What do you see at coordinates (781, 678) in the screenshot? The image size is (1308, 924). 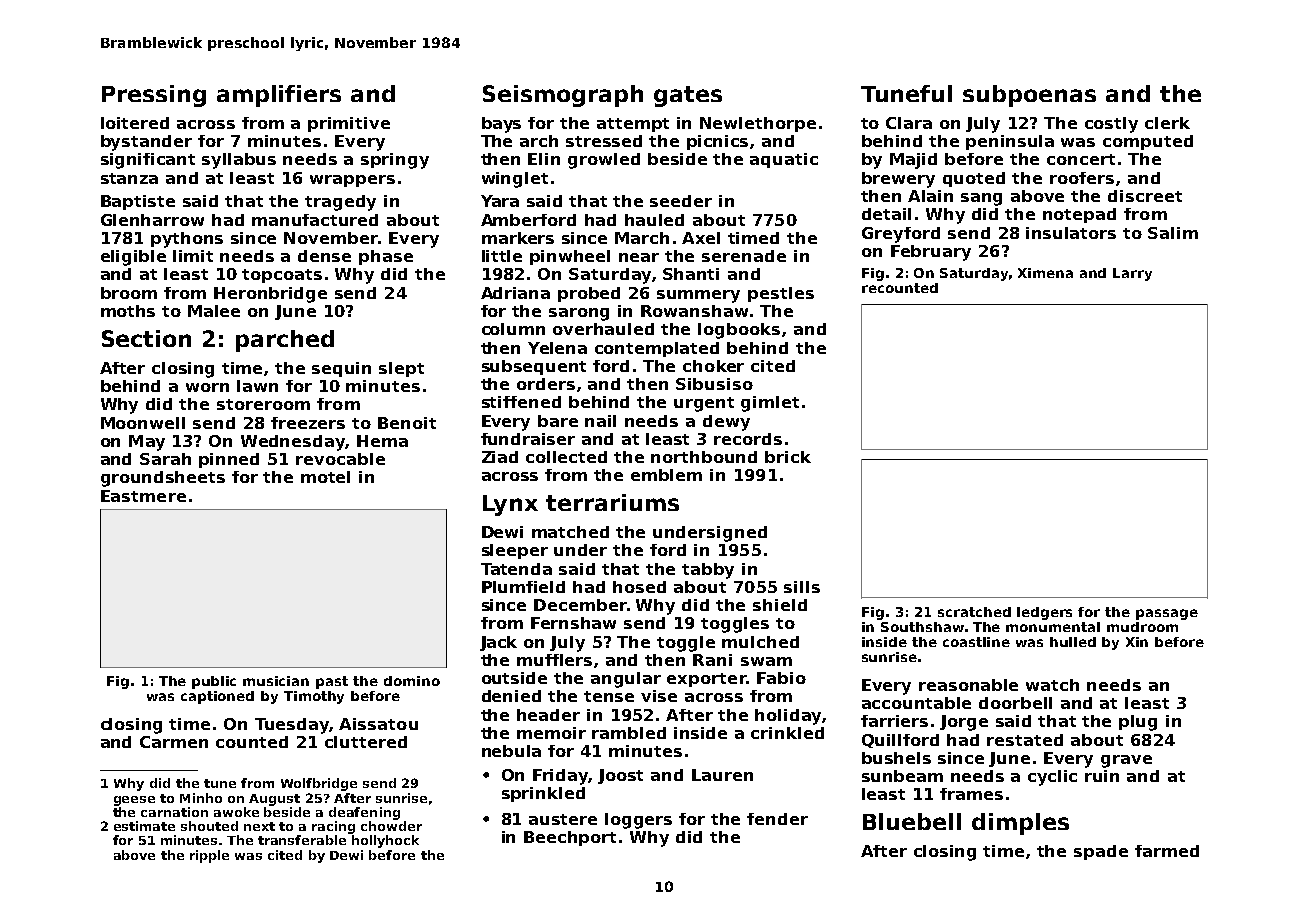 I see `Fabio` at bounding box center [781, 678].
